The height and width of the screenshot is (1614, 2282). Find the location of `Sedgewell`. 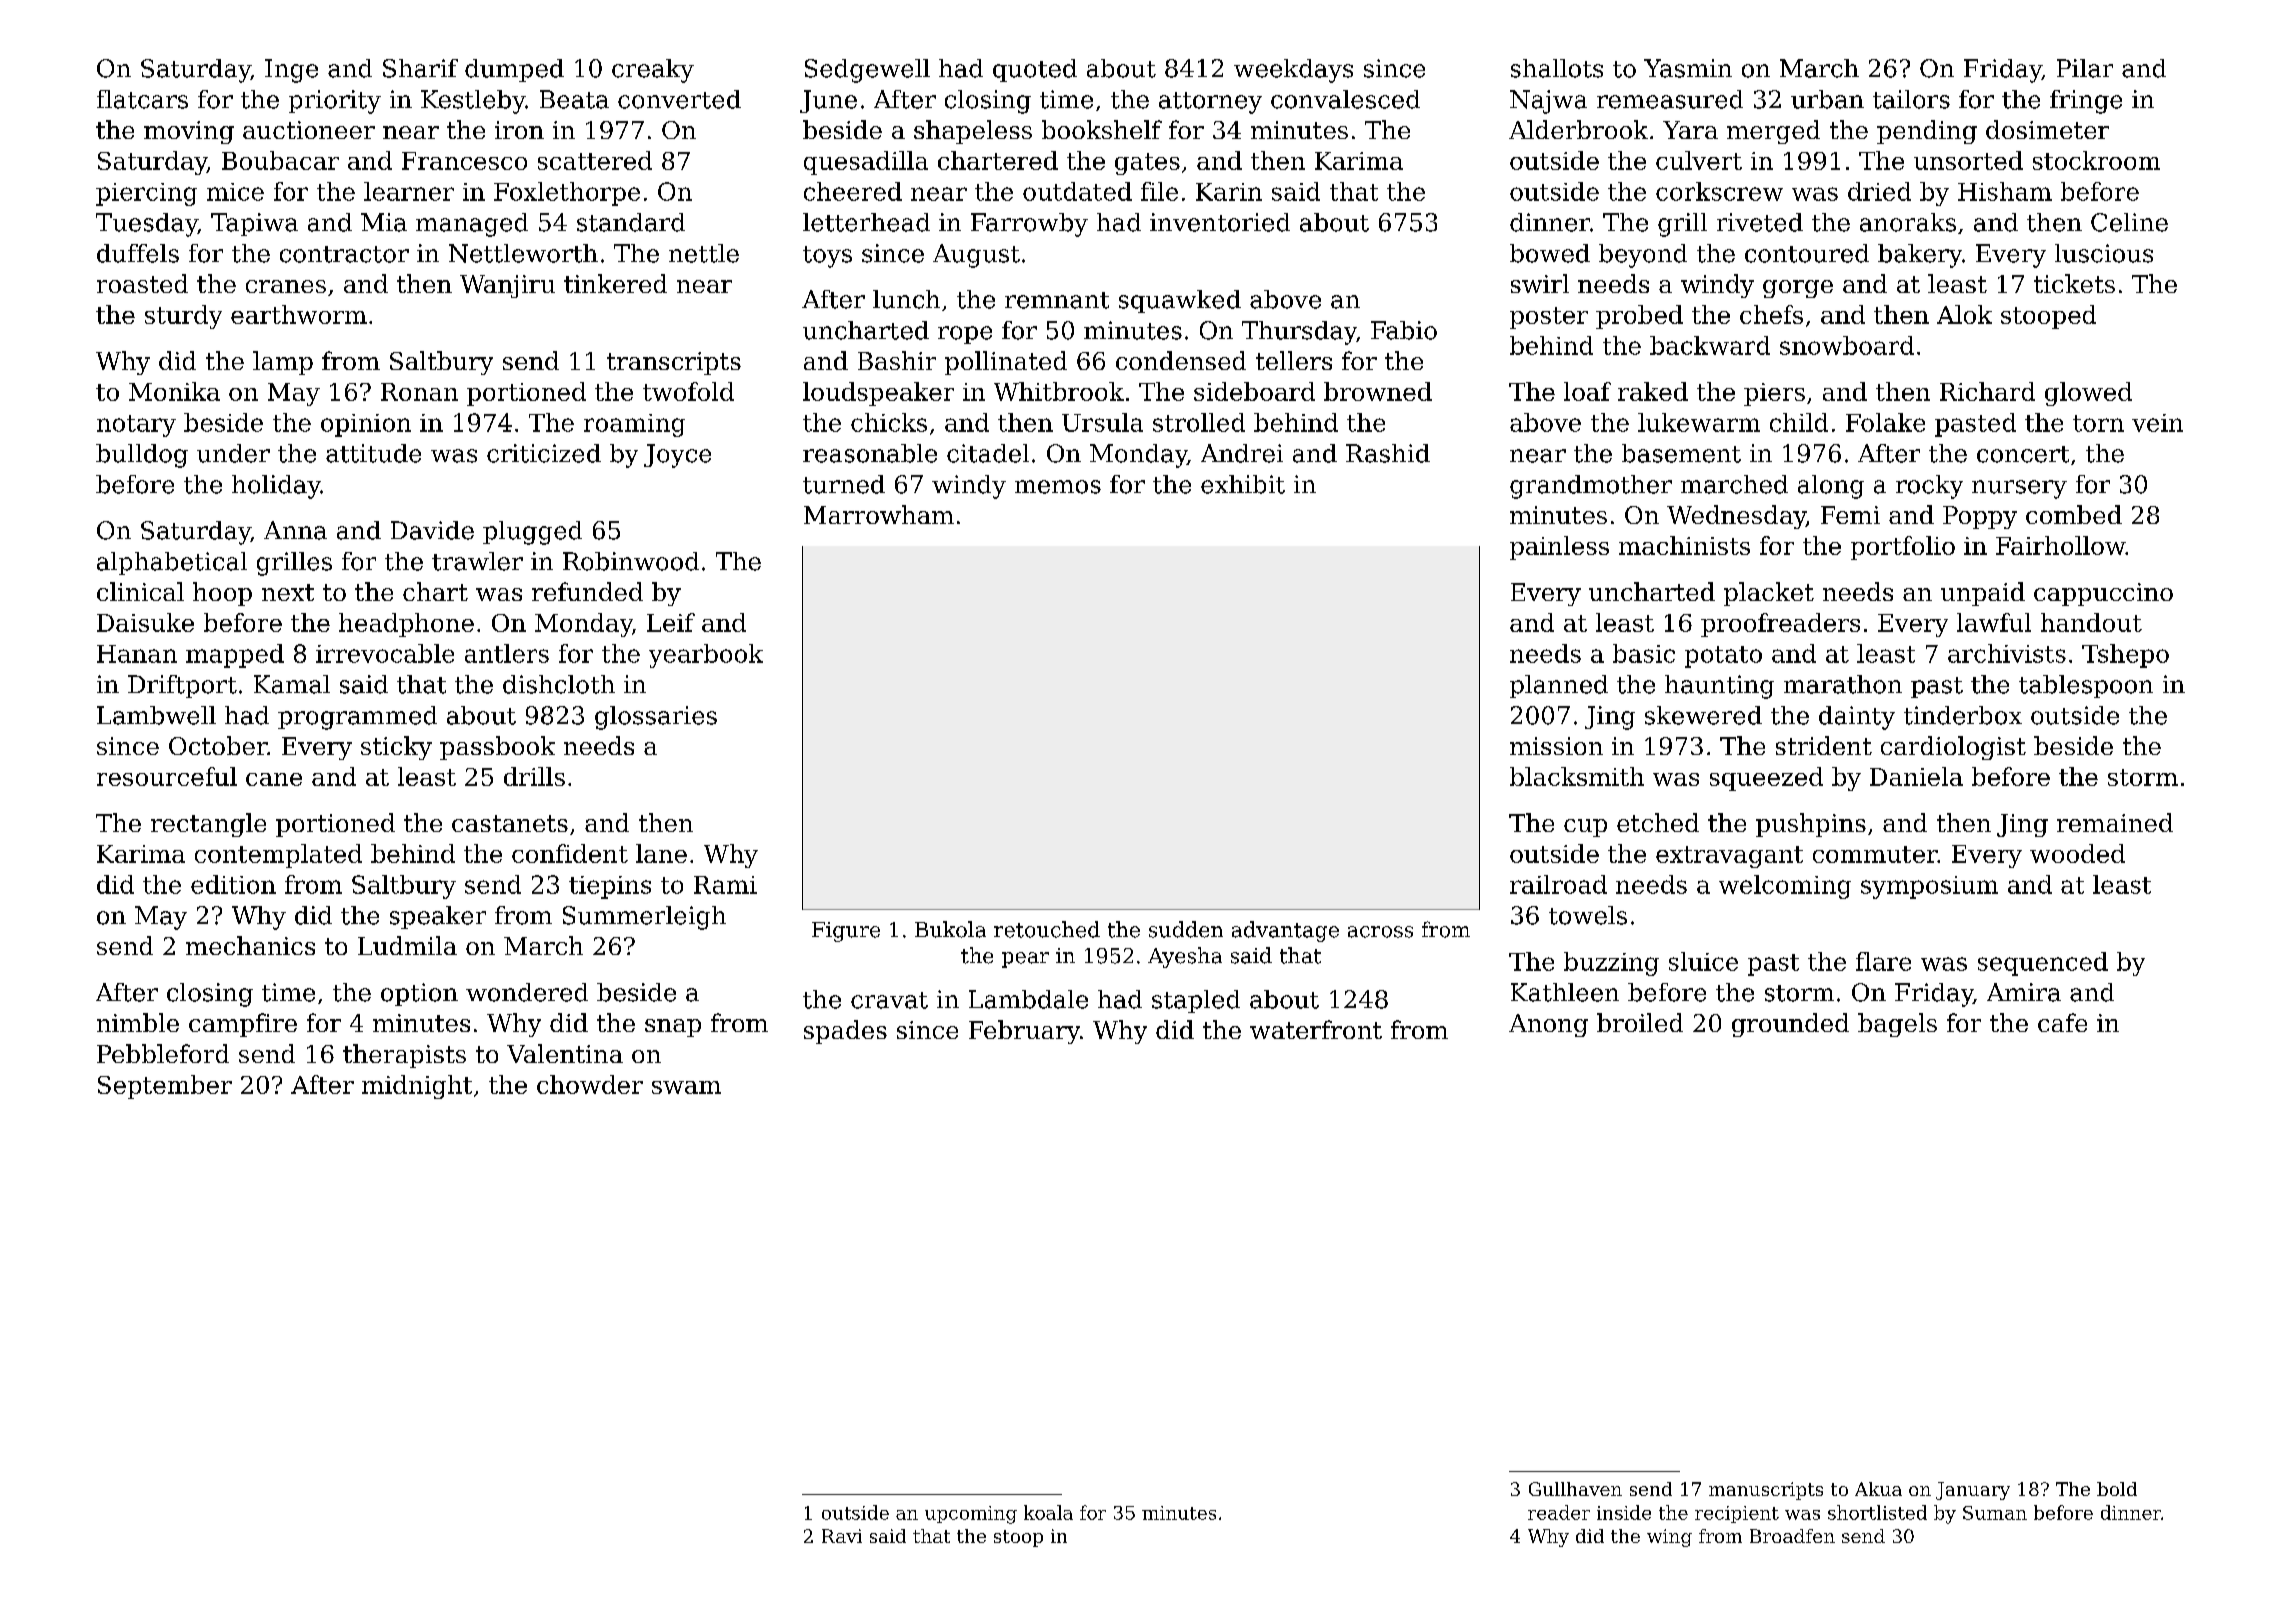

Sedgewell is located at coordinates (867, 71).
